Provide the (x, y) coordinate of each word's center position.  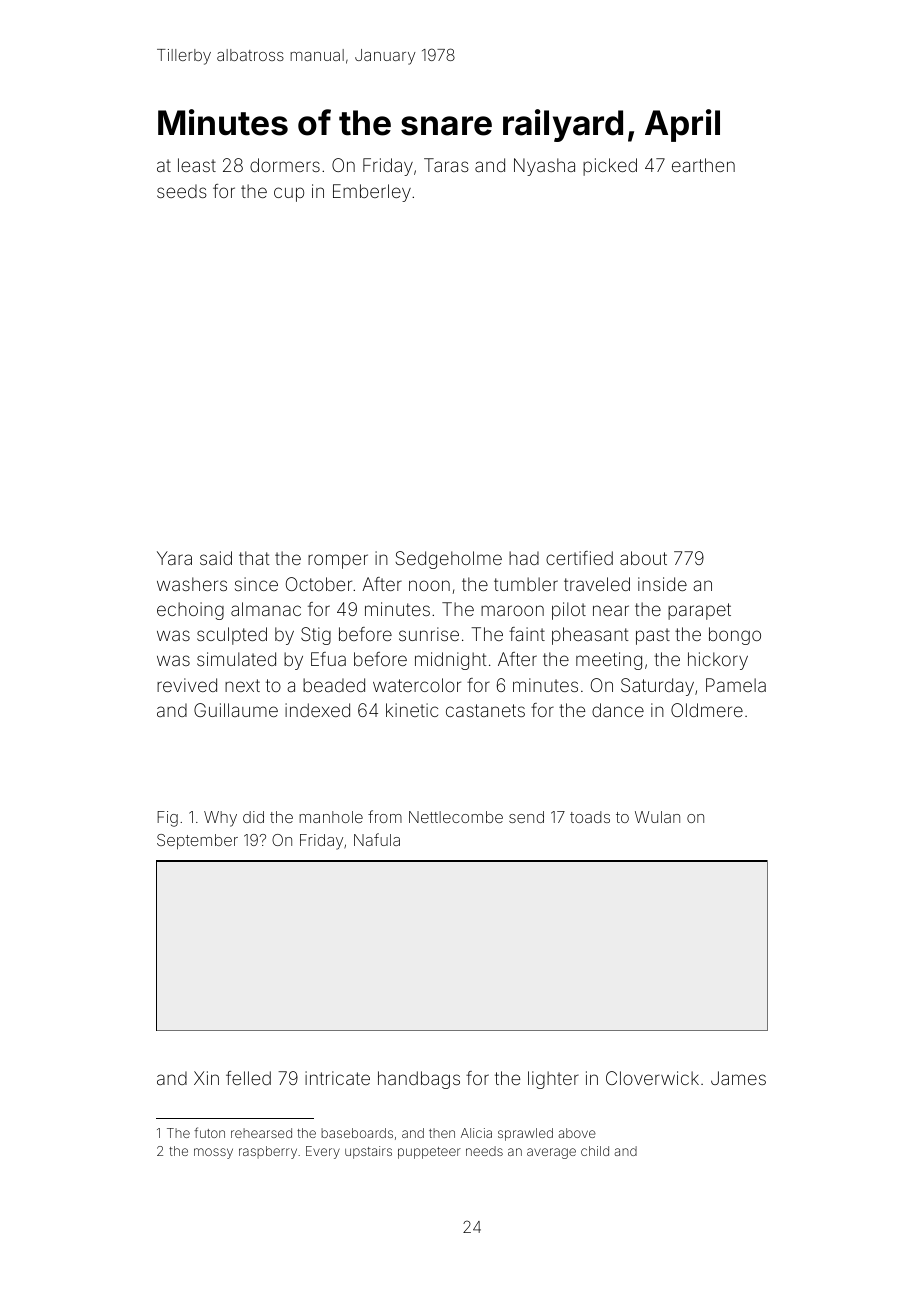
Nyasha (544, 167)
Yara (174, 558)
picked (610, 167)
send (526, 817)
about (643, 558)
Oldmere (707, 710)
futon (209, 1132)
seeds (182, 191)
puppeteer (429, 1153)
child (595, 1151)
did (253, 817)
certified (579, 558)
